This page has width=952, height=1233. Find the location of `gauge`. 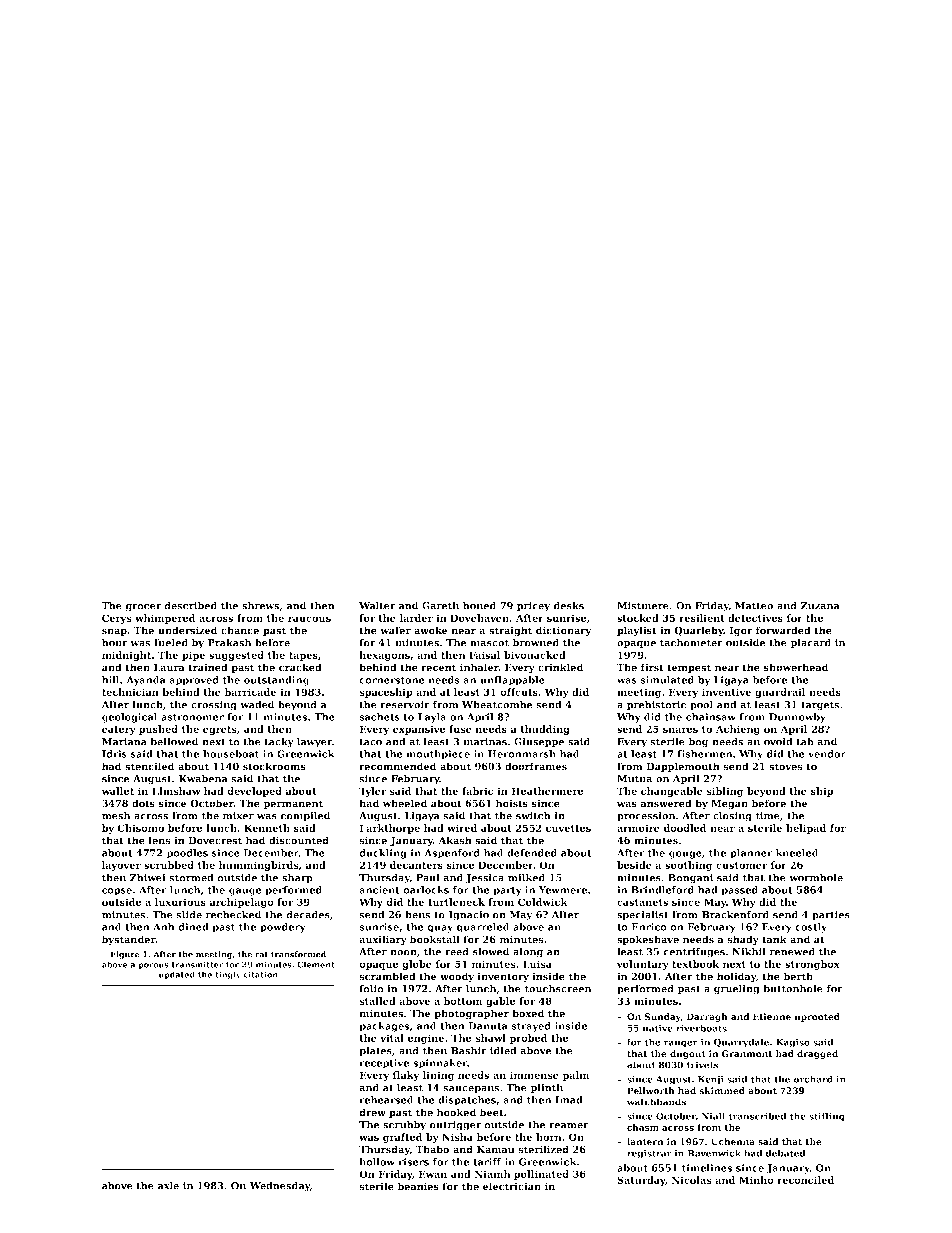

gauge is located at coordinates (245, 892).
